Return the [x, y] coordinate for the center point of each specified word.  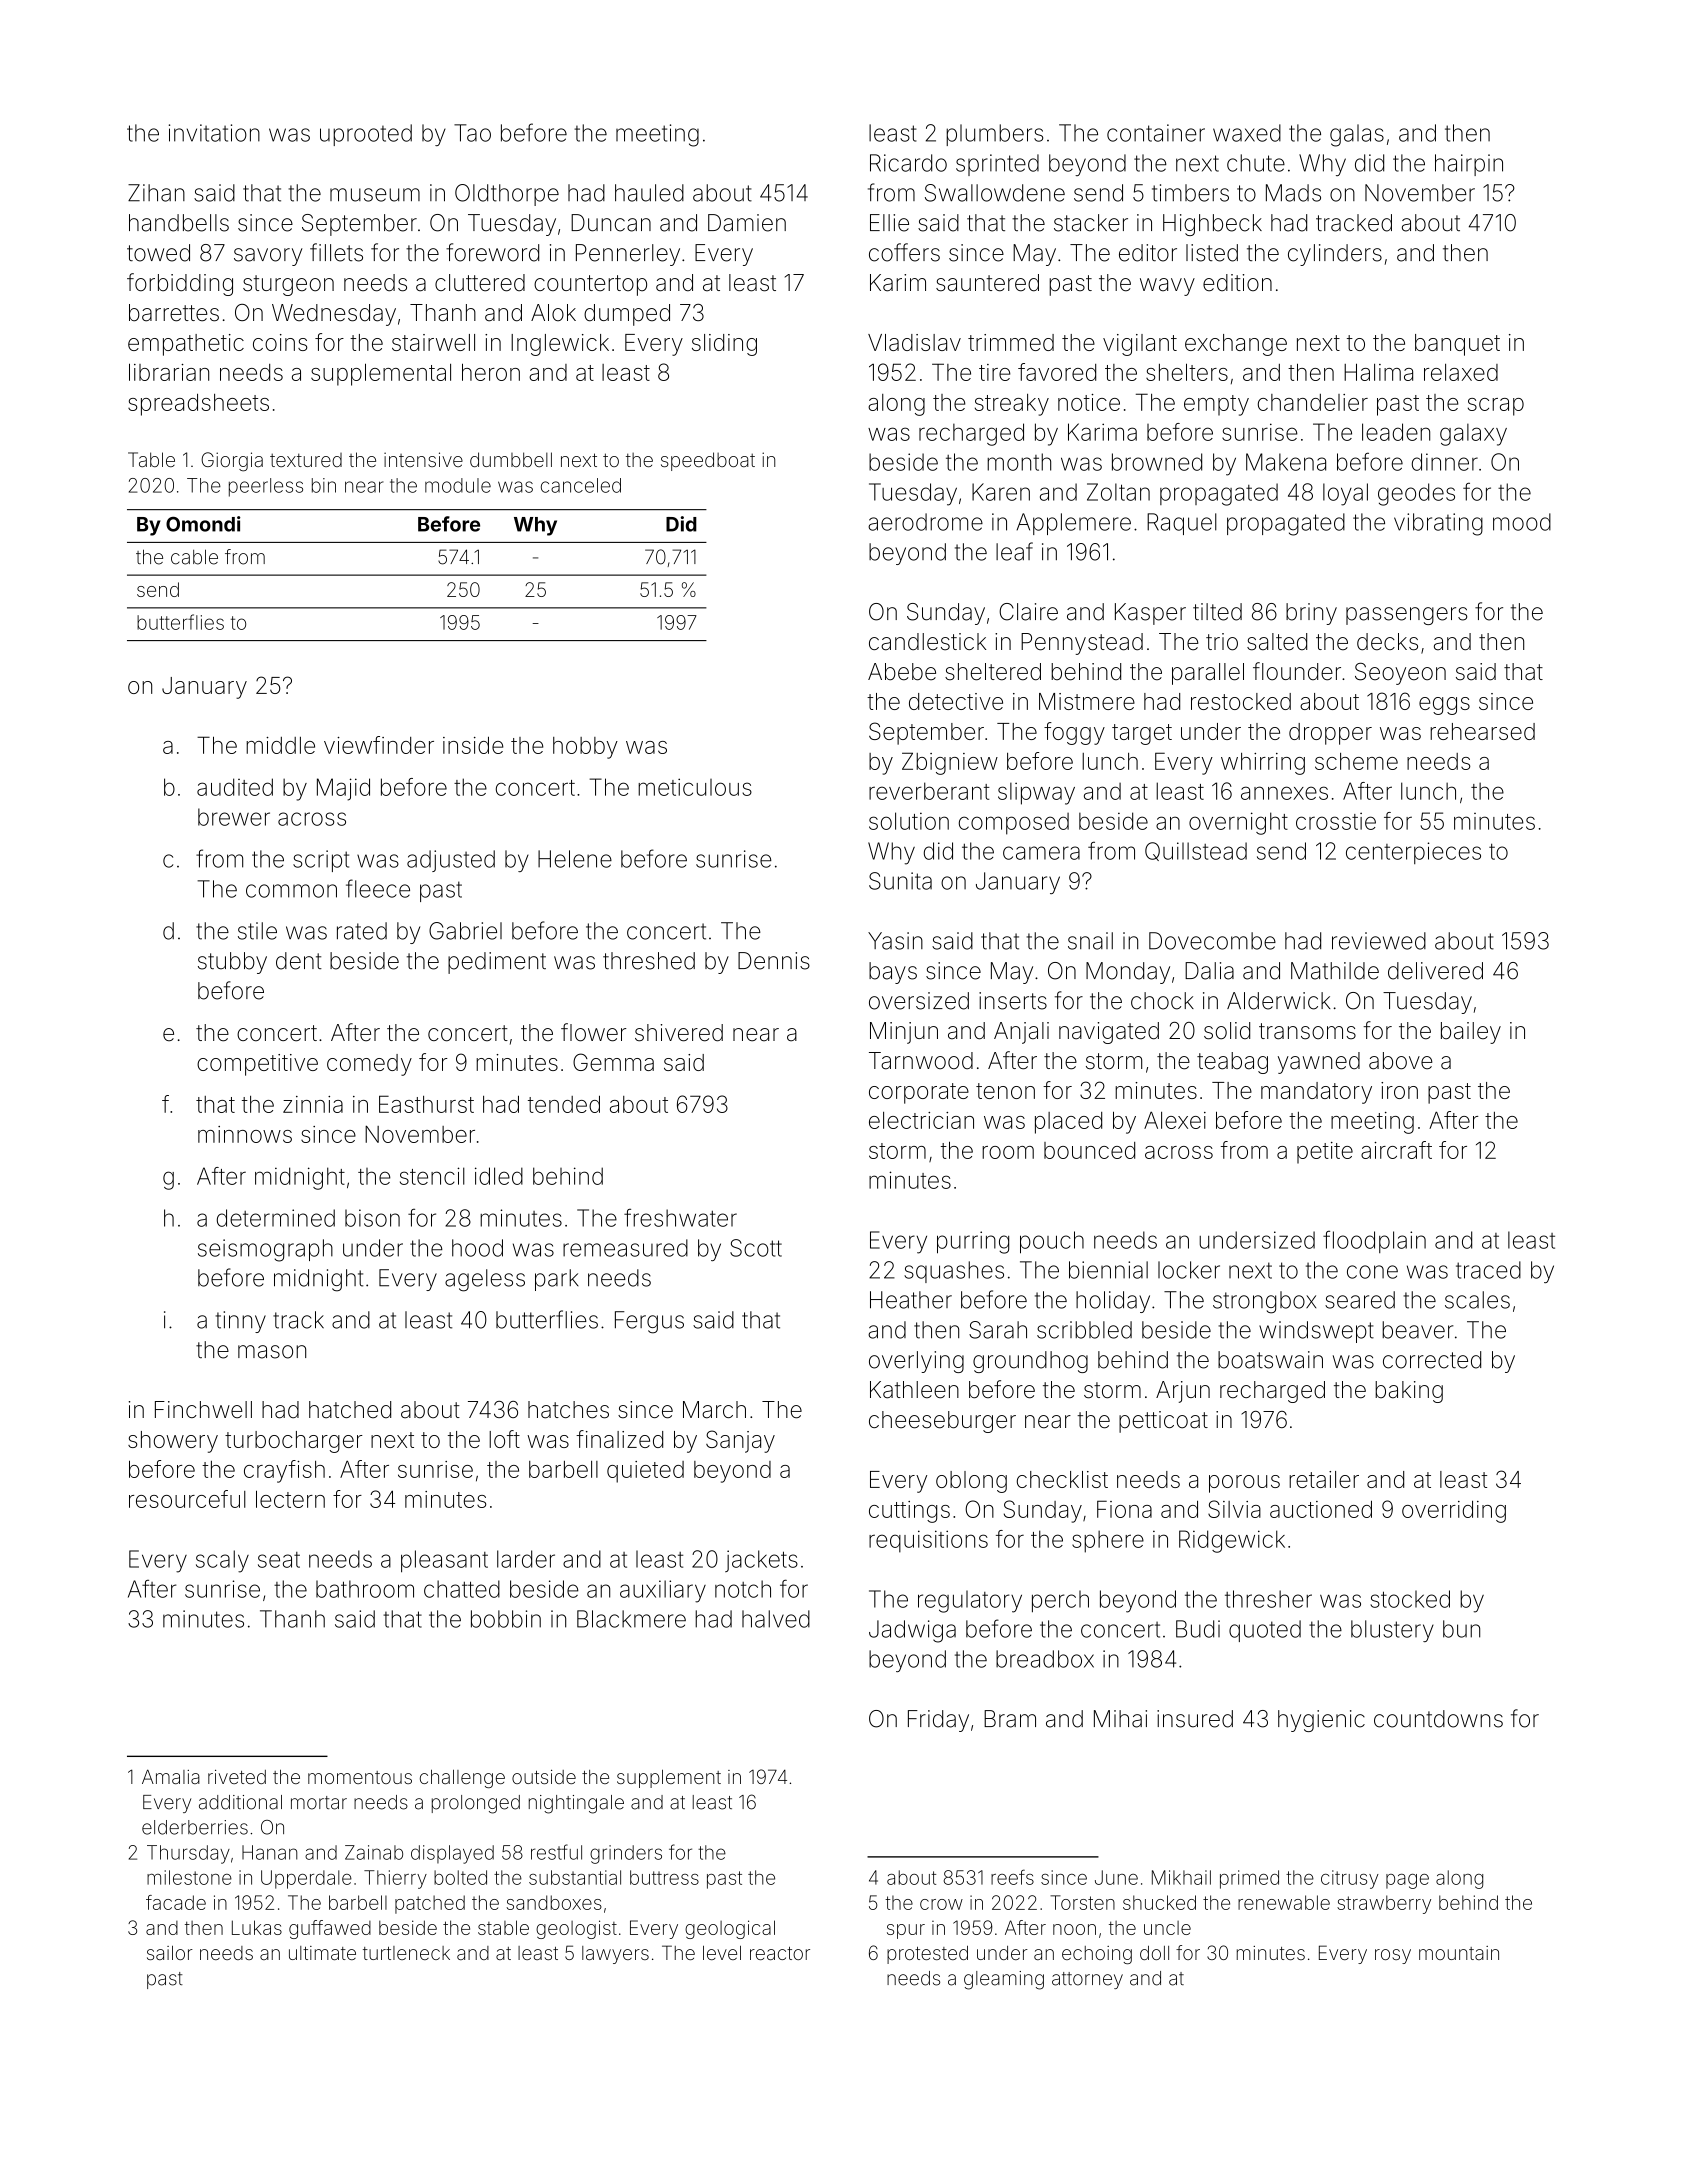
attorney [1087, 1980]
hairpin [1469, 165]
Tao [472, 133]
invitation [214, 133]
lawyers [615, 1955]
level [722, 1953]
